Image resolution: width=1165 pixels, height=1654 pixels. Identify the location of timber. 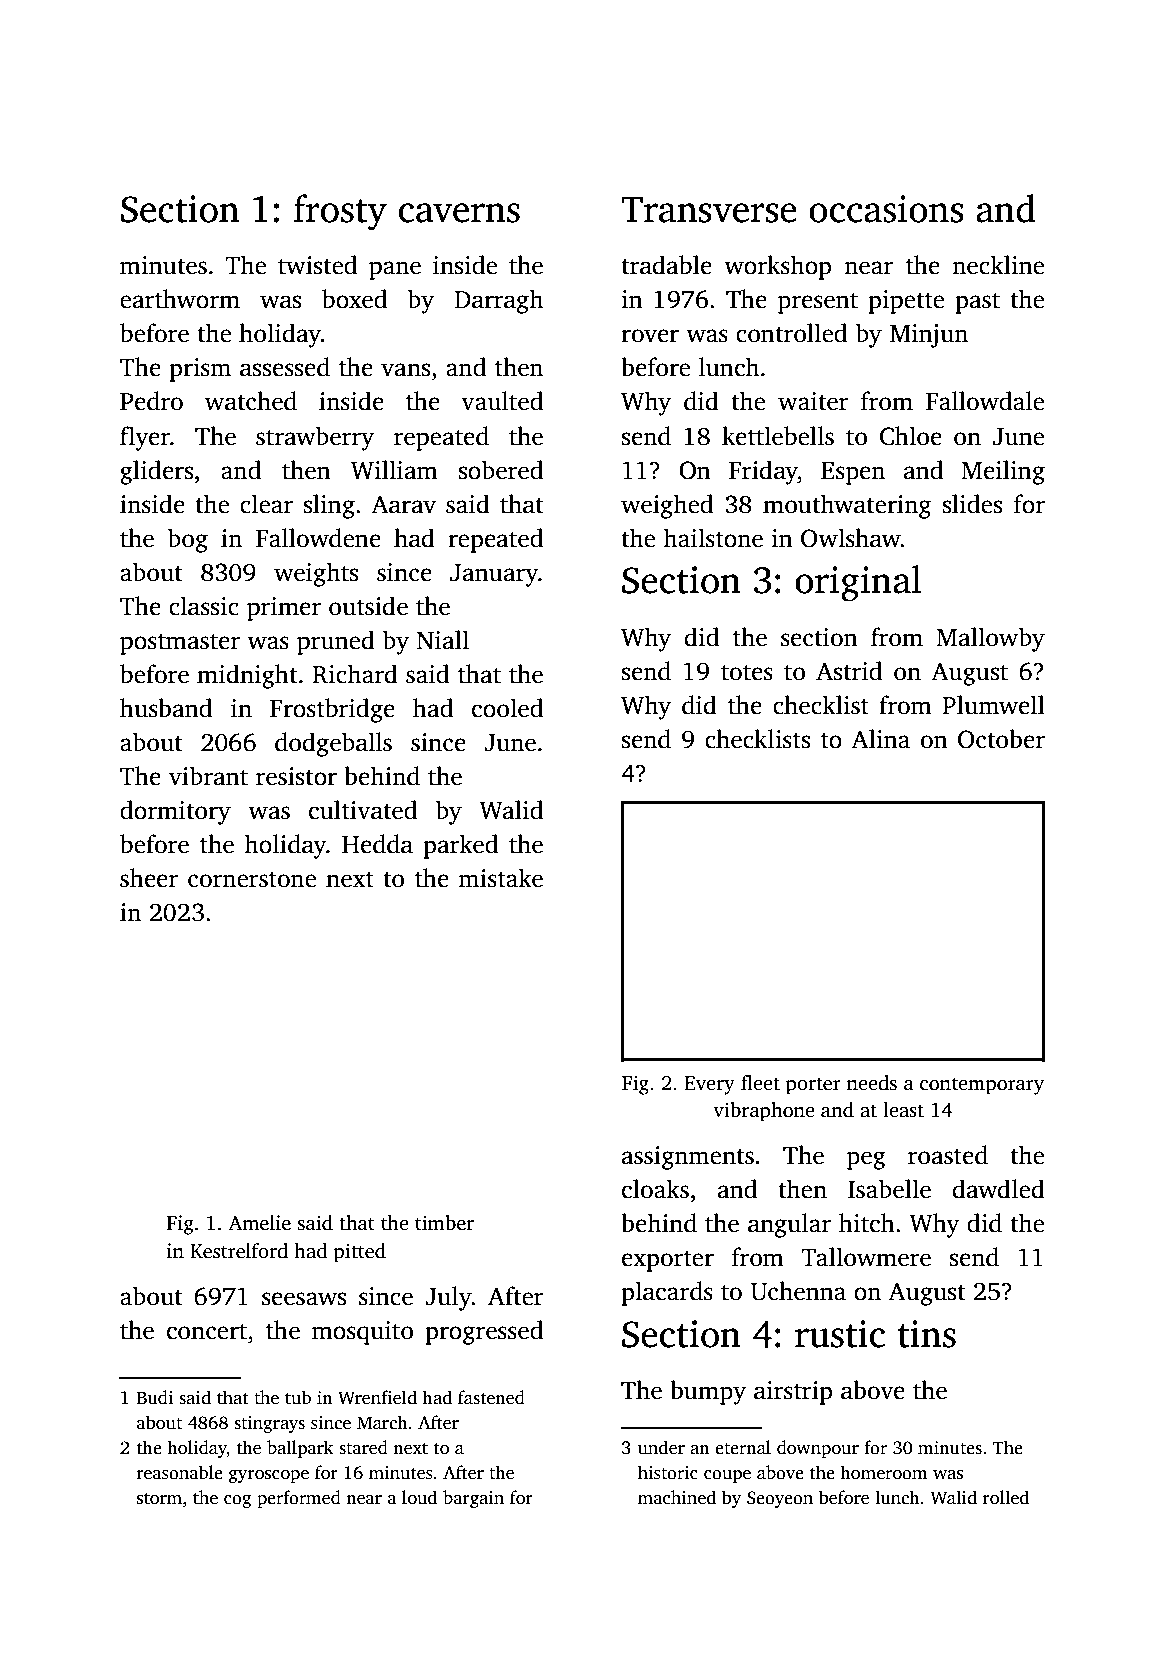
(444, 1223).
